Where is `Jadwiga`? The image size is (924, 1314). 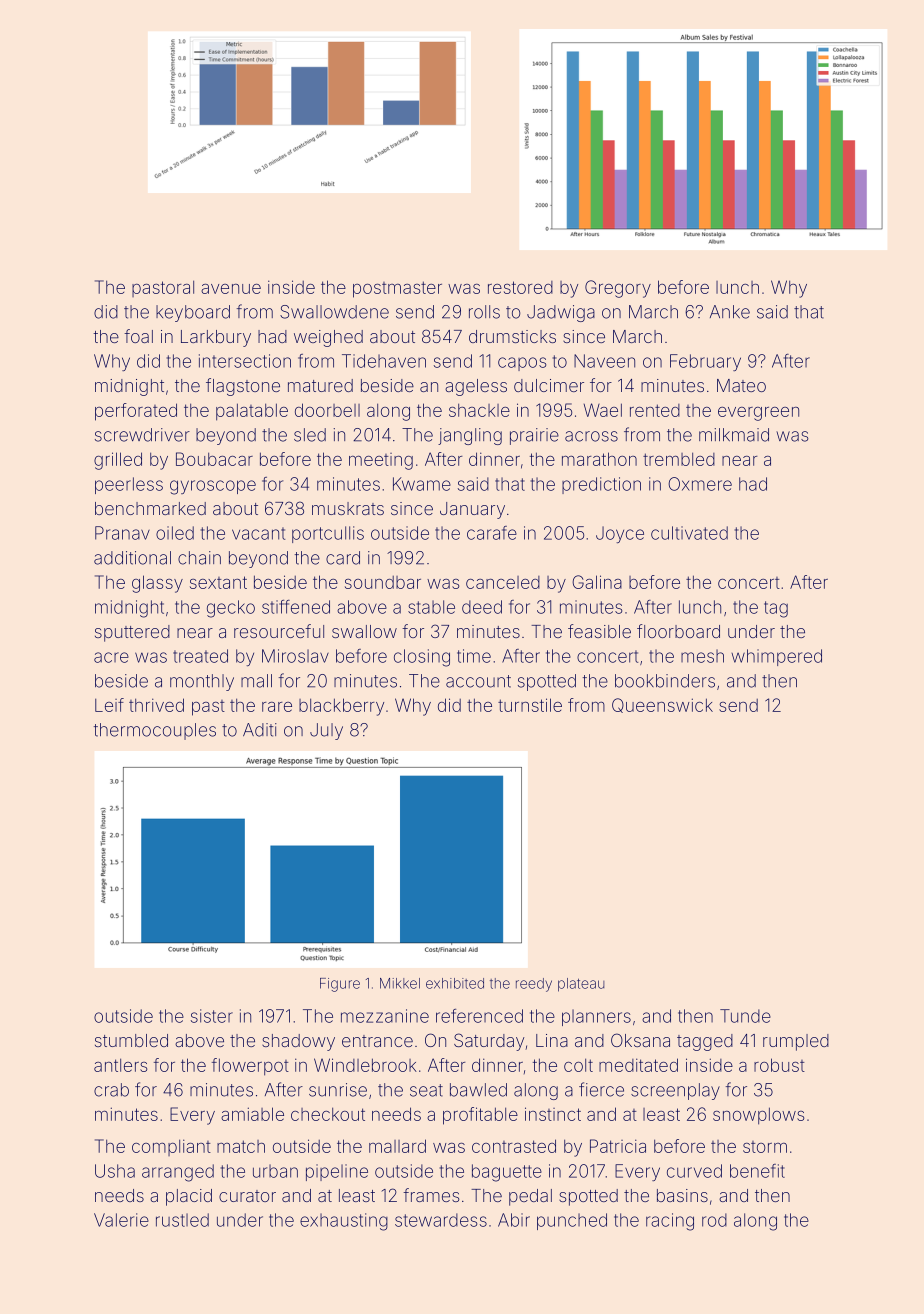 Jadwiga is located at coordinates (561, 313).
